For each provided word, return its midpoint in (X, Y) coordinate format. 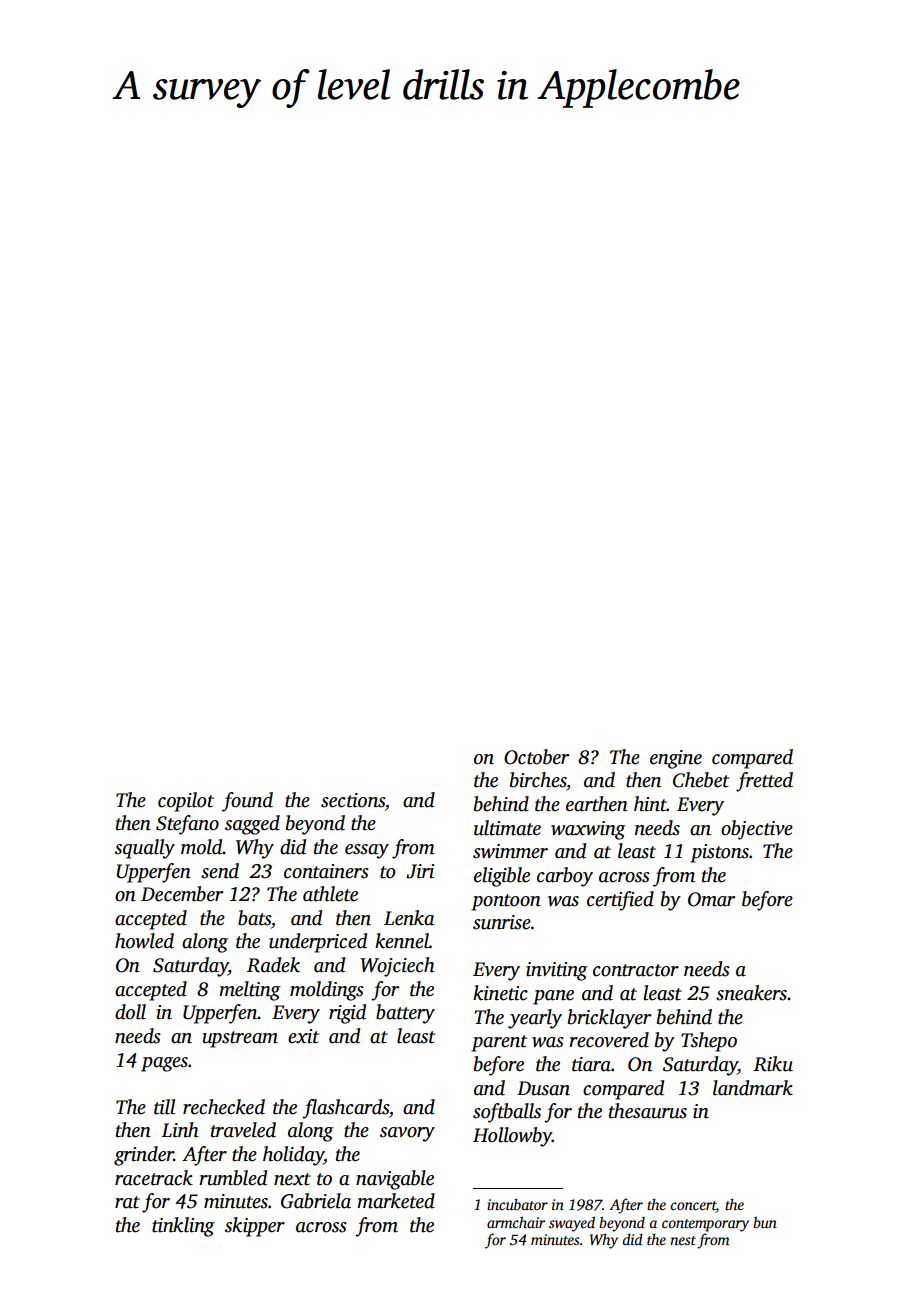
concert (693, 1205)
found (247, 802)
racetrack (154, 1178)
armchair (516, 1222)
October (536, 757)
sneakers (751, 993)
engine (676, 759)
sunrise (502, 922)
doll (130, 1012)
